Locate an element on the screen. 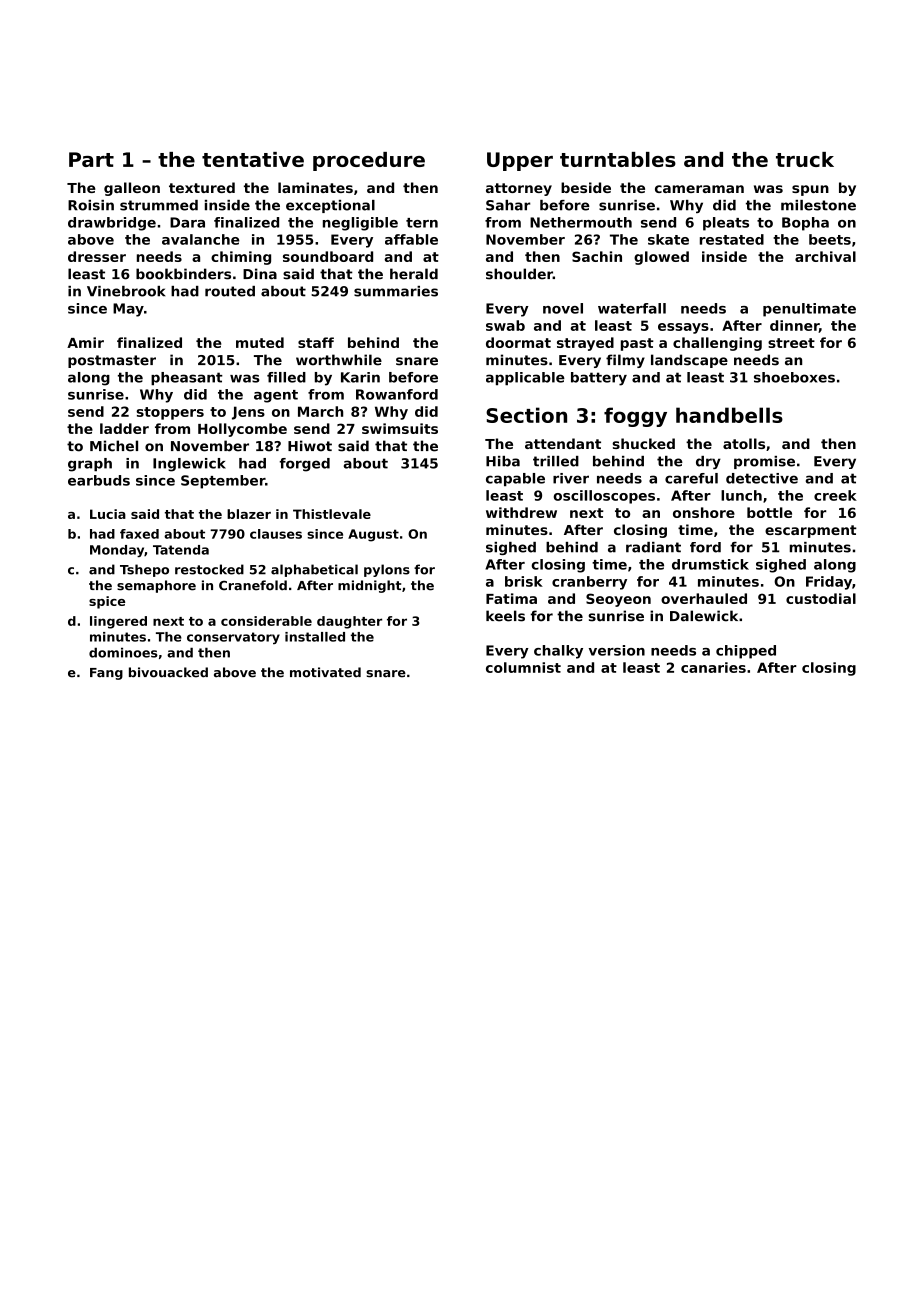 This screenshot has height=1311, width=924. columnist is located at coordinates (523, 667).
